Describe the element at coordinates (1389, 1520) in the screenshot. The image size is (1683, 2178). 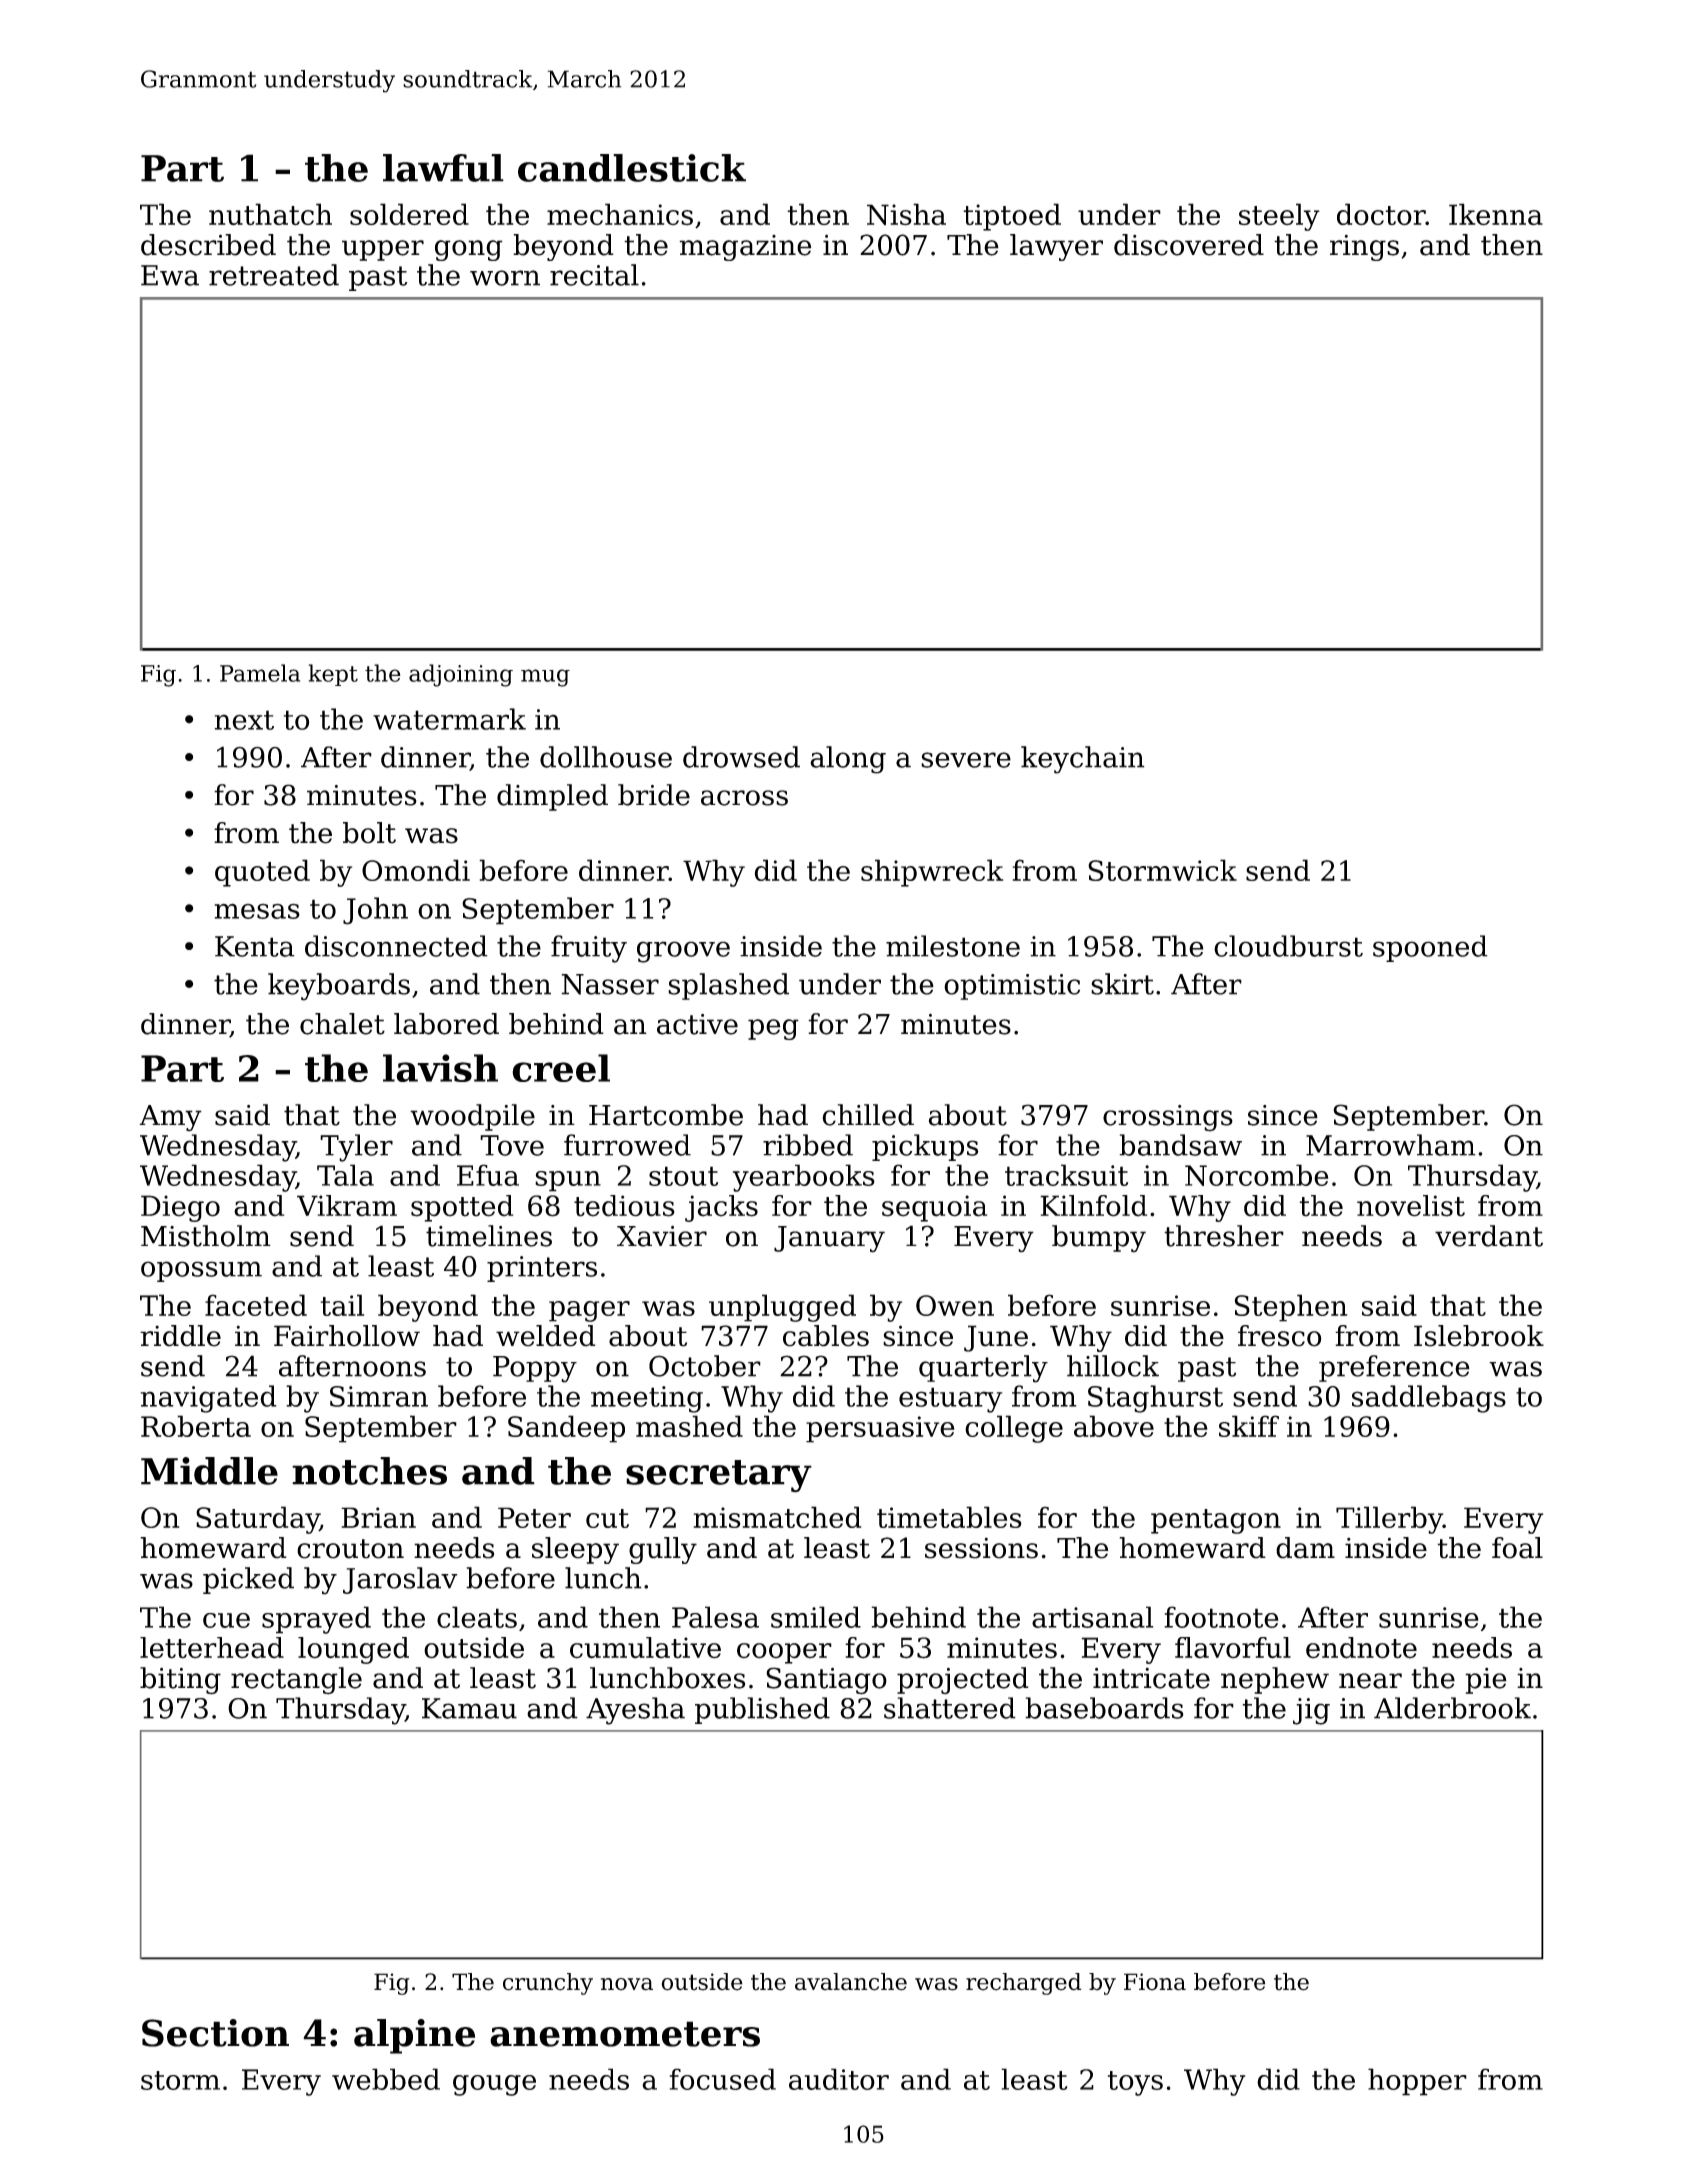
I see `Tillerby` at that location.
